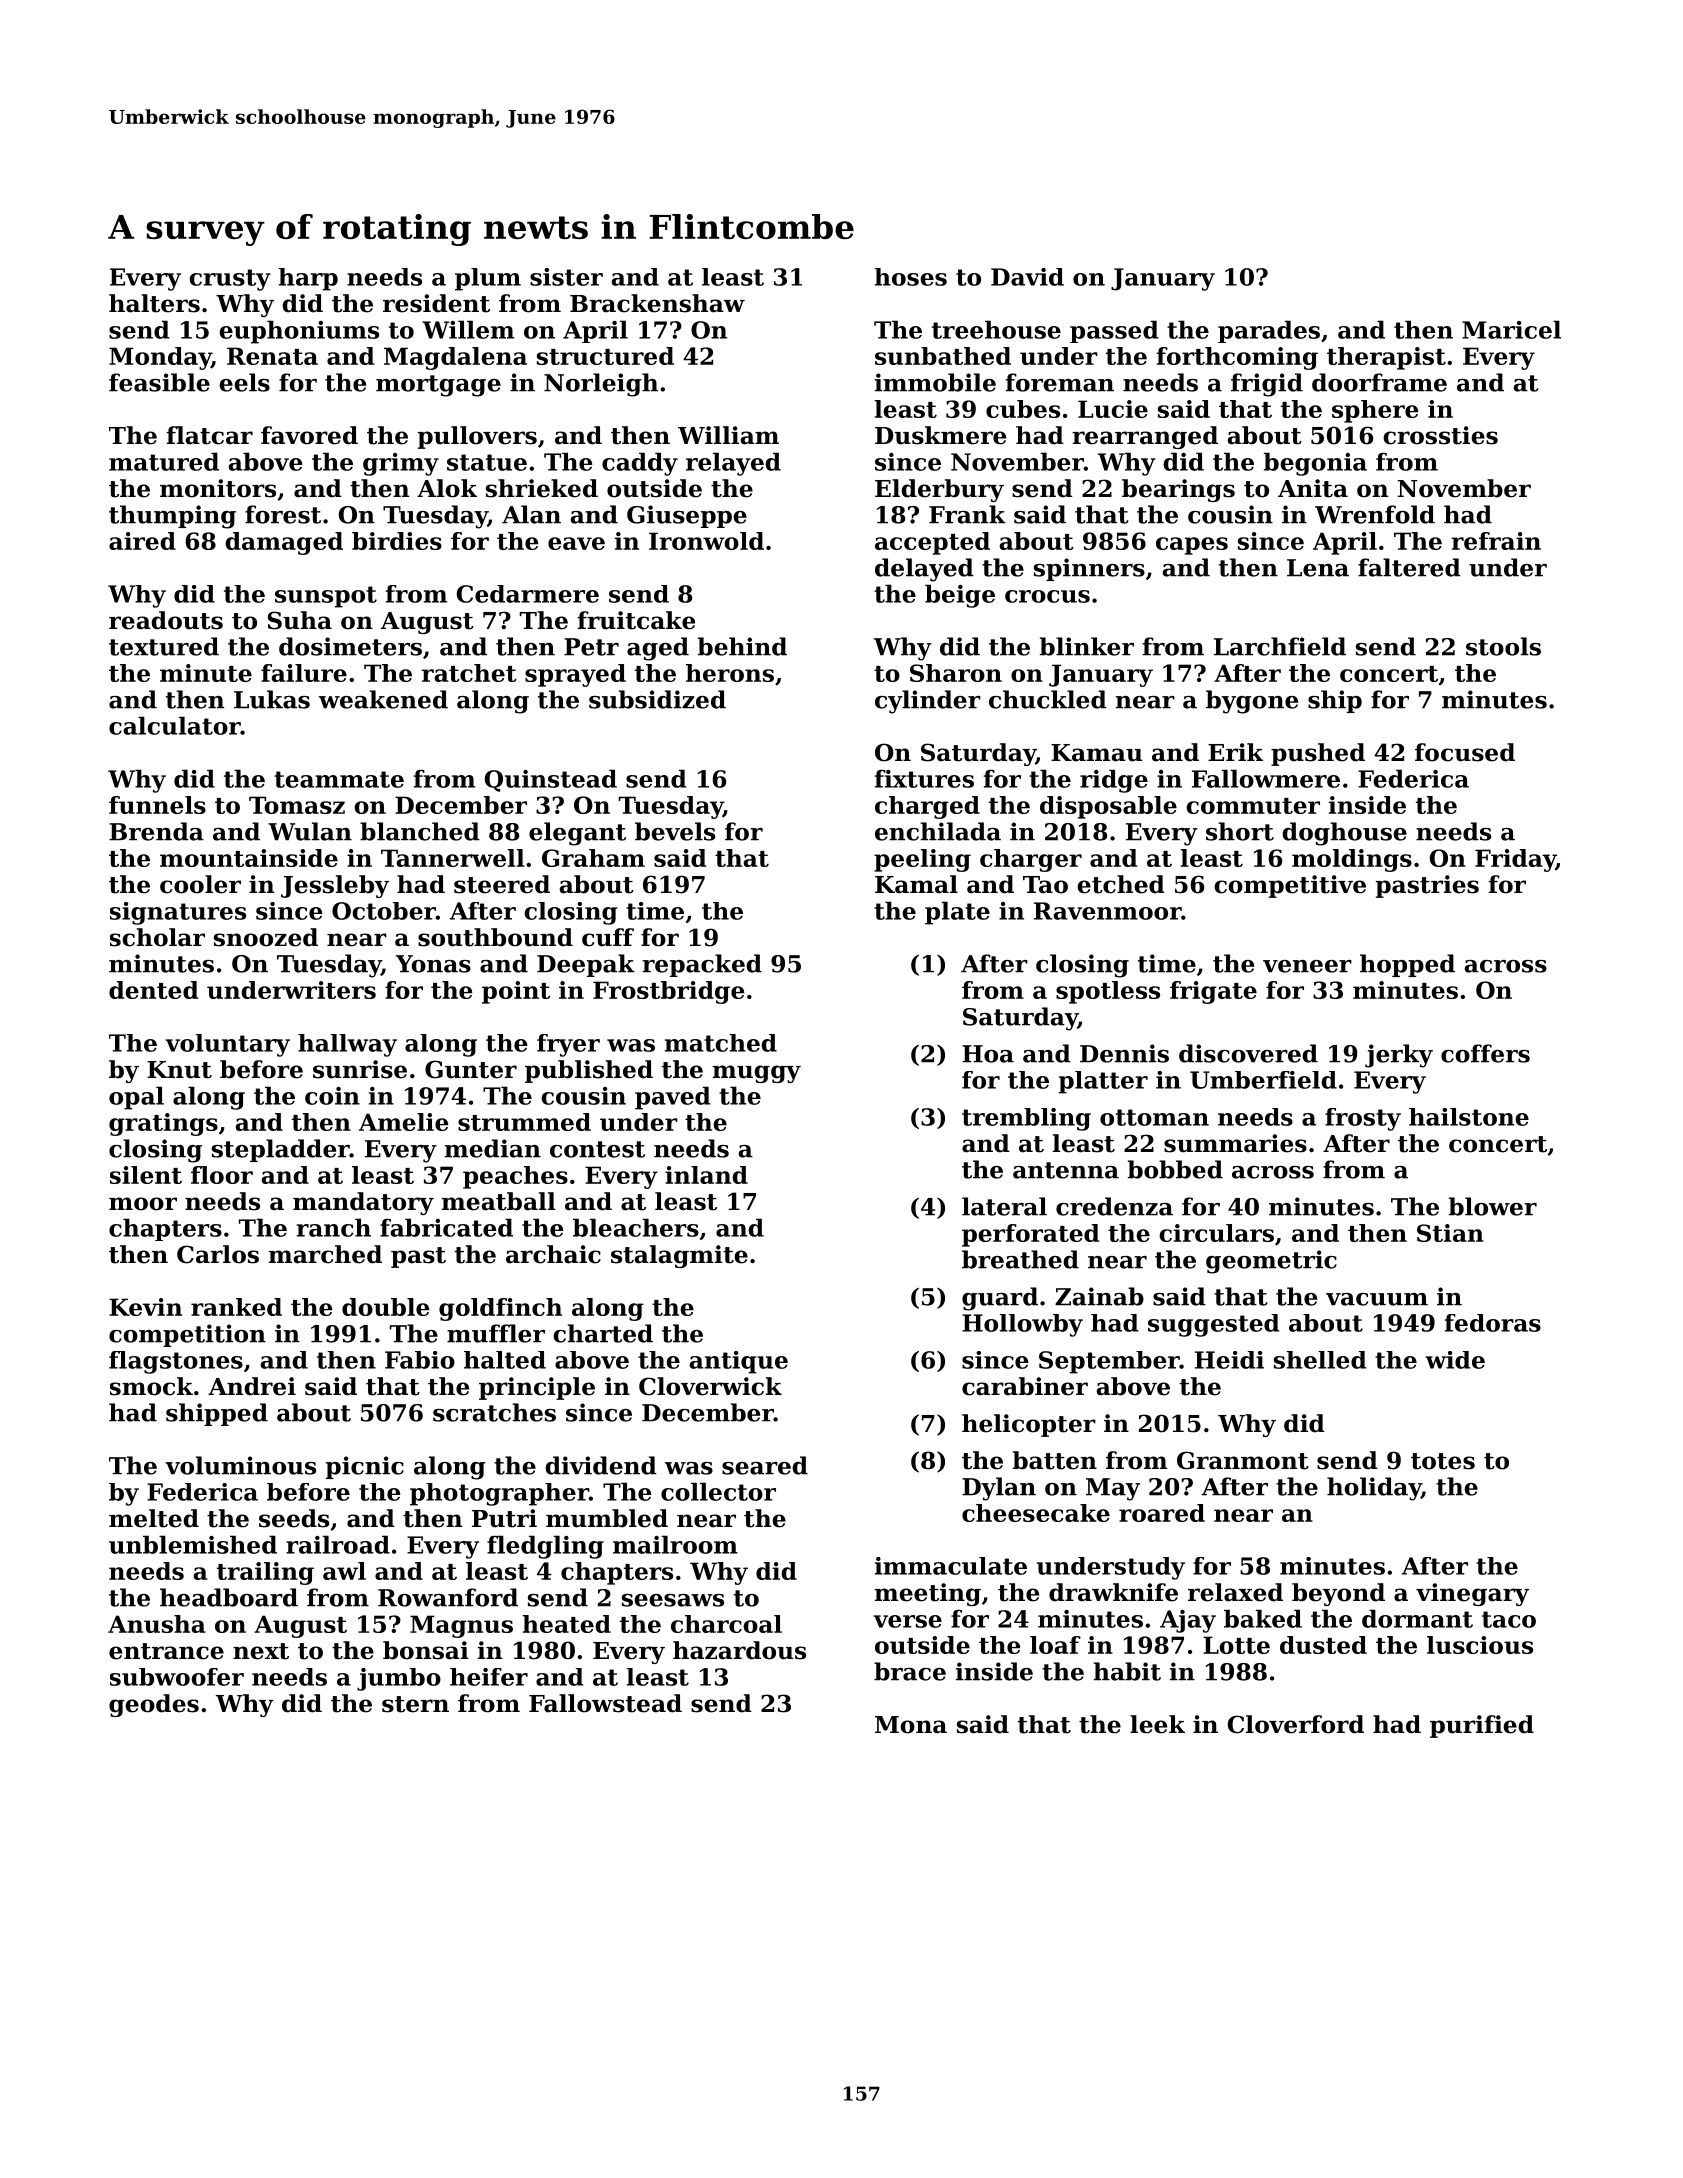 This document has width=1683, height=2178. Describe the element at coordinates (385, 1307) in the document. I see `double` at that location.
